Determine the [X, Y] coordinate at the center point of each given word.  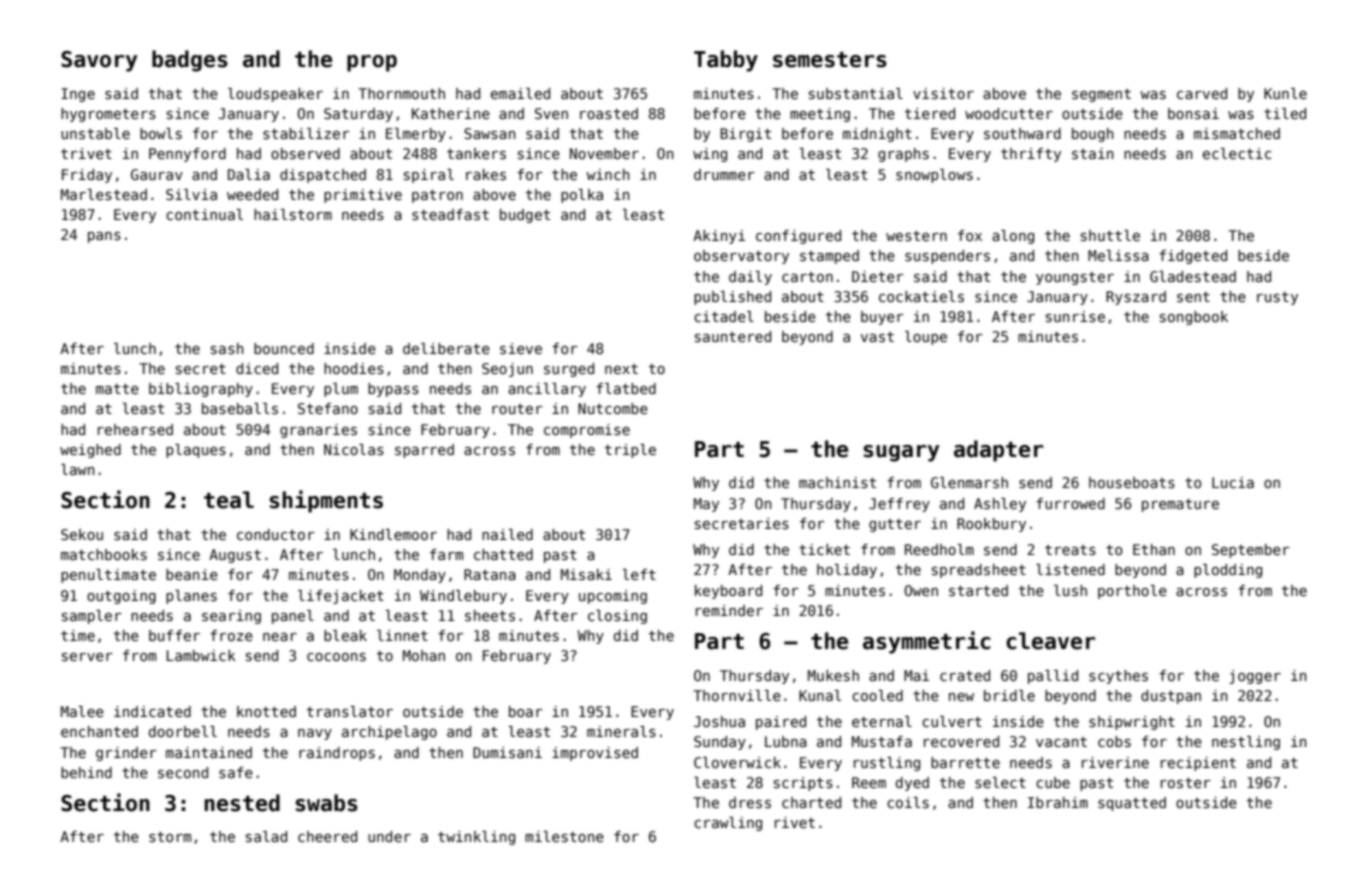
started [978, 590]
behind [86, 772]
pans [104, 237]
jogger [1255, 677]
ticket [824, 549]
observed [305, 153]
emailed [520, 93]
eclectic [1237, 153]
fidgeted [1193, 257]
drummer [724, 174]
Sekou [82, 534]
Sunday [720, 743]
